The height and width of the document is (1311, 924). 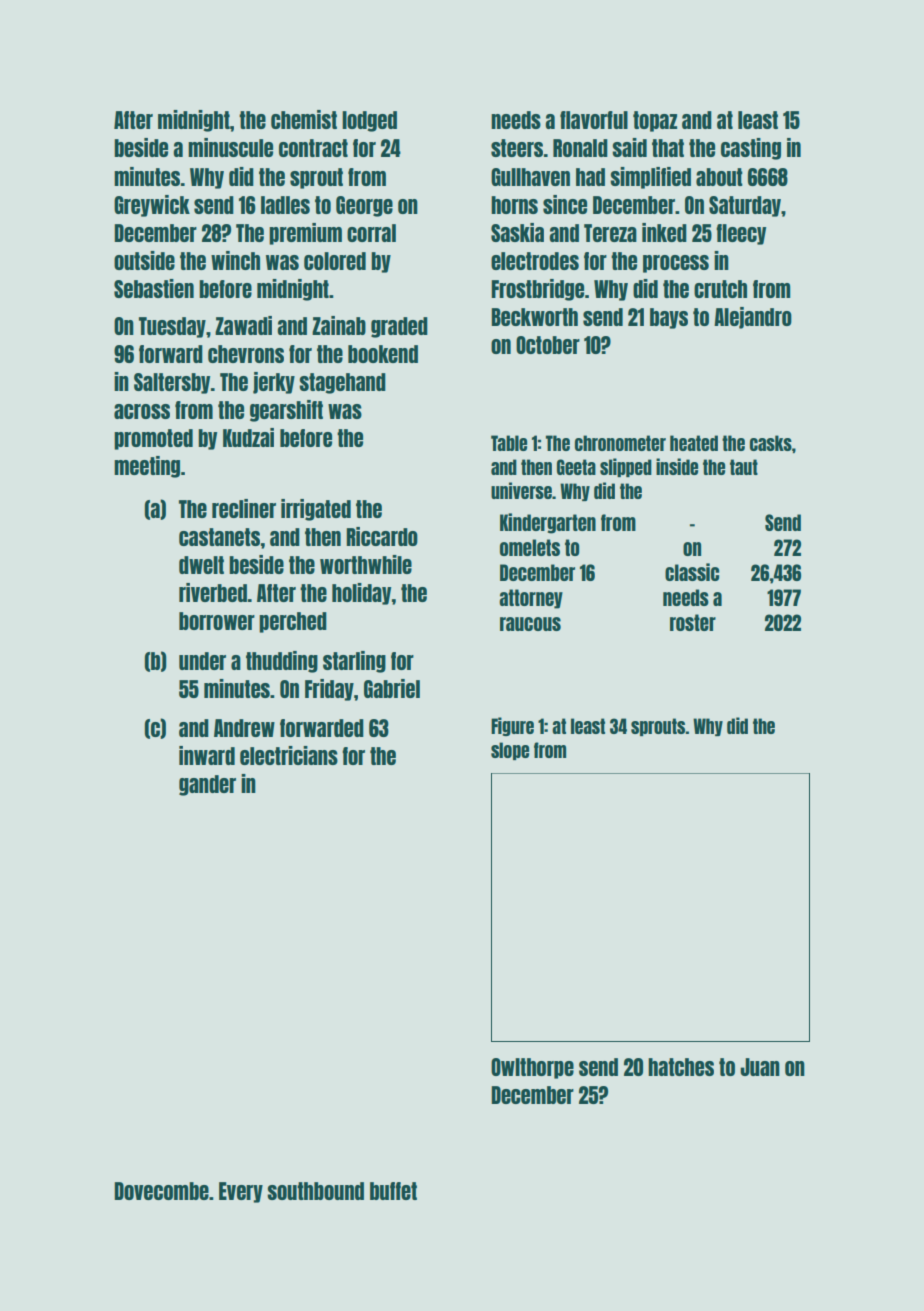 I want to click on lodged, so click(x=369, y=121).
